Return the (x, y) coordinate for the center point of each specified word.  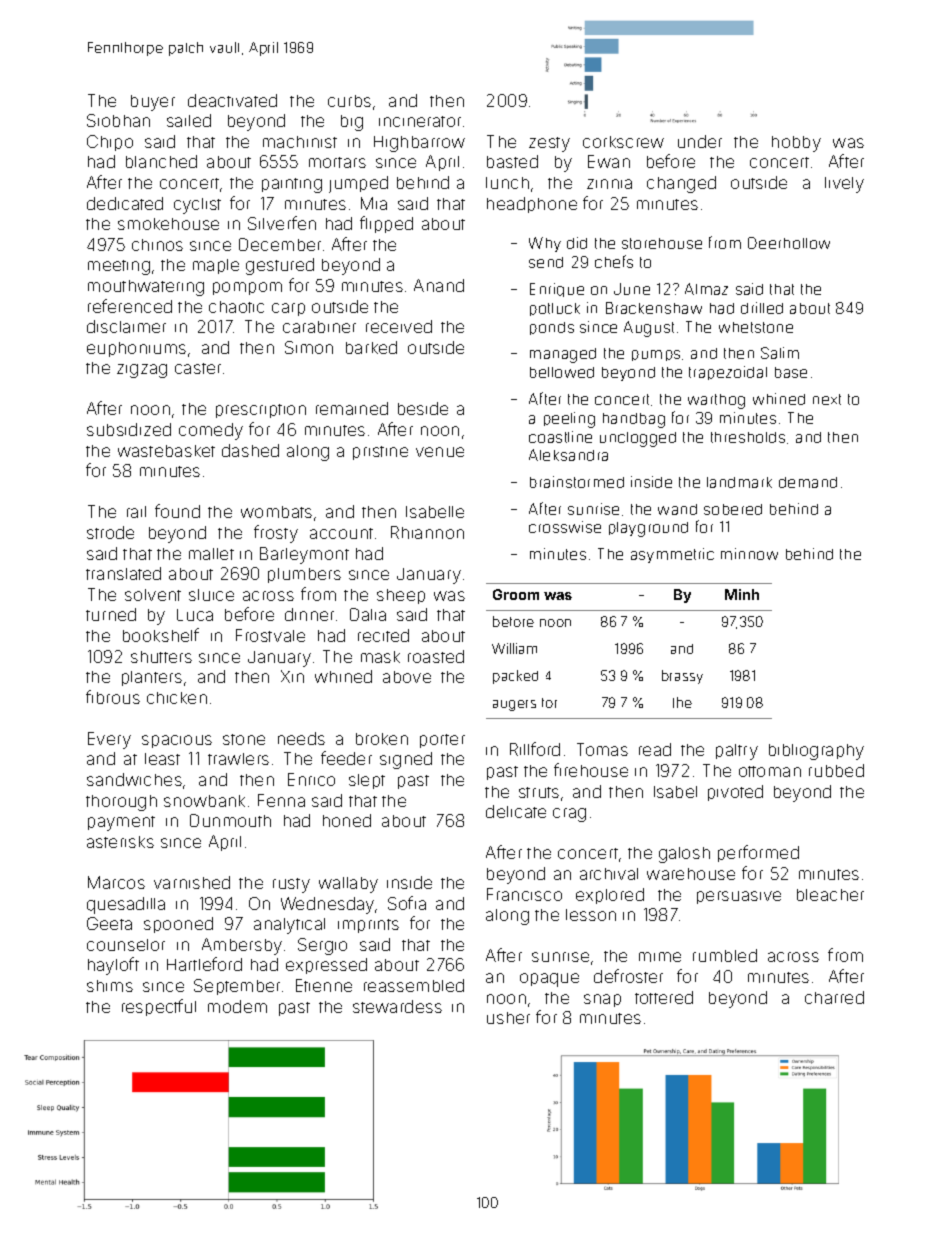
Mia (374, 203)
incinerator (420, 121)
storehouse (662, 243)
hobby (796, 144)
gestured (280, 266)
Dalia (368, 614)
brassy (682, 677)
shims (110, 986)
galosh (684, 855)
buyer (153, 103)
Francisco (524, 894)
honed (347, 820)
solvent (153, 595)
